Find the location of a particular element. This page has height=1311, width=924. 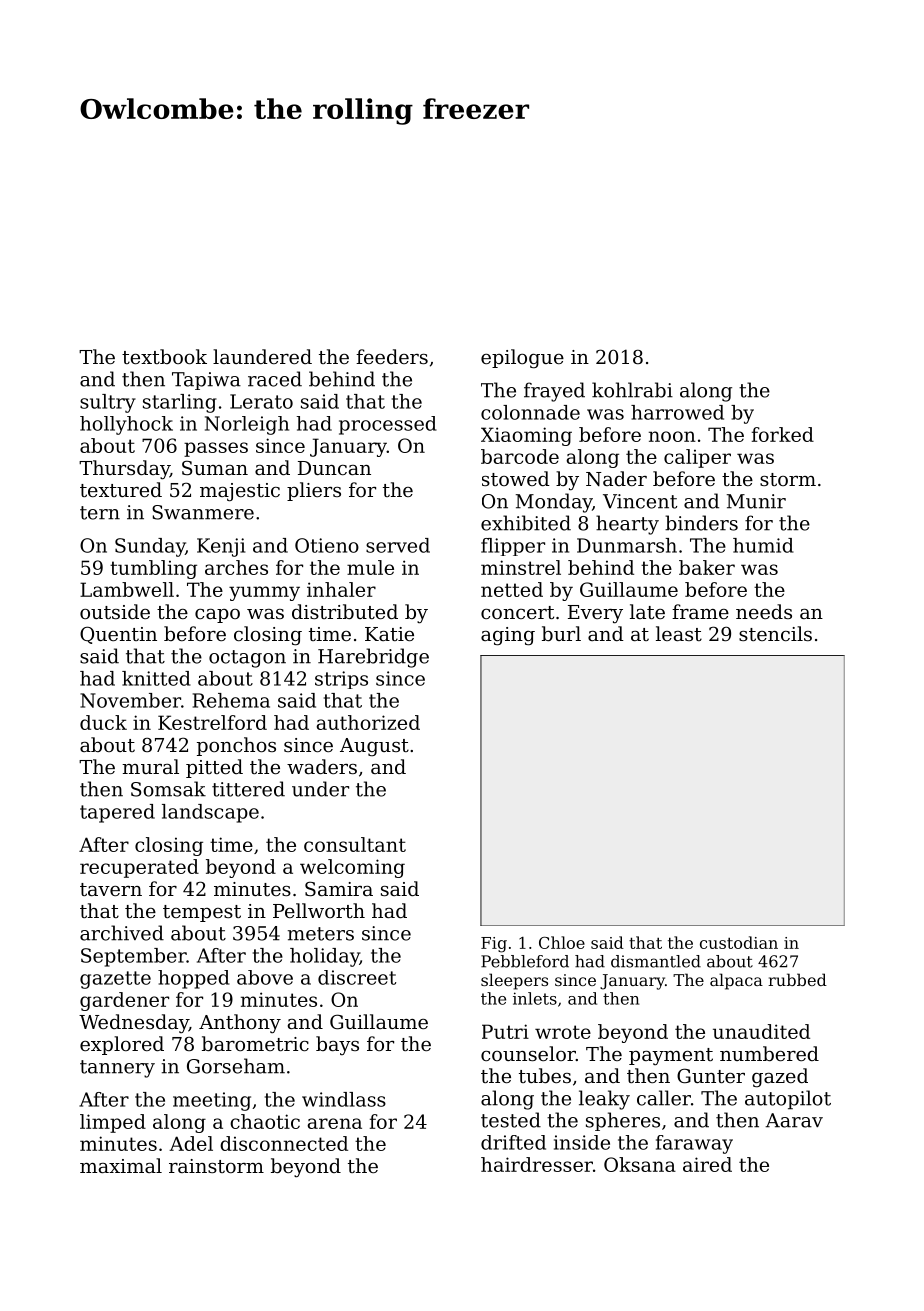

tannery is located at coordinates (117, 1069).
